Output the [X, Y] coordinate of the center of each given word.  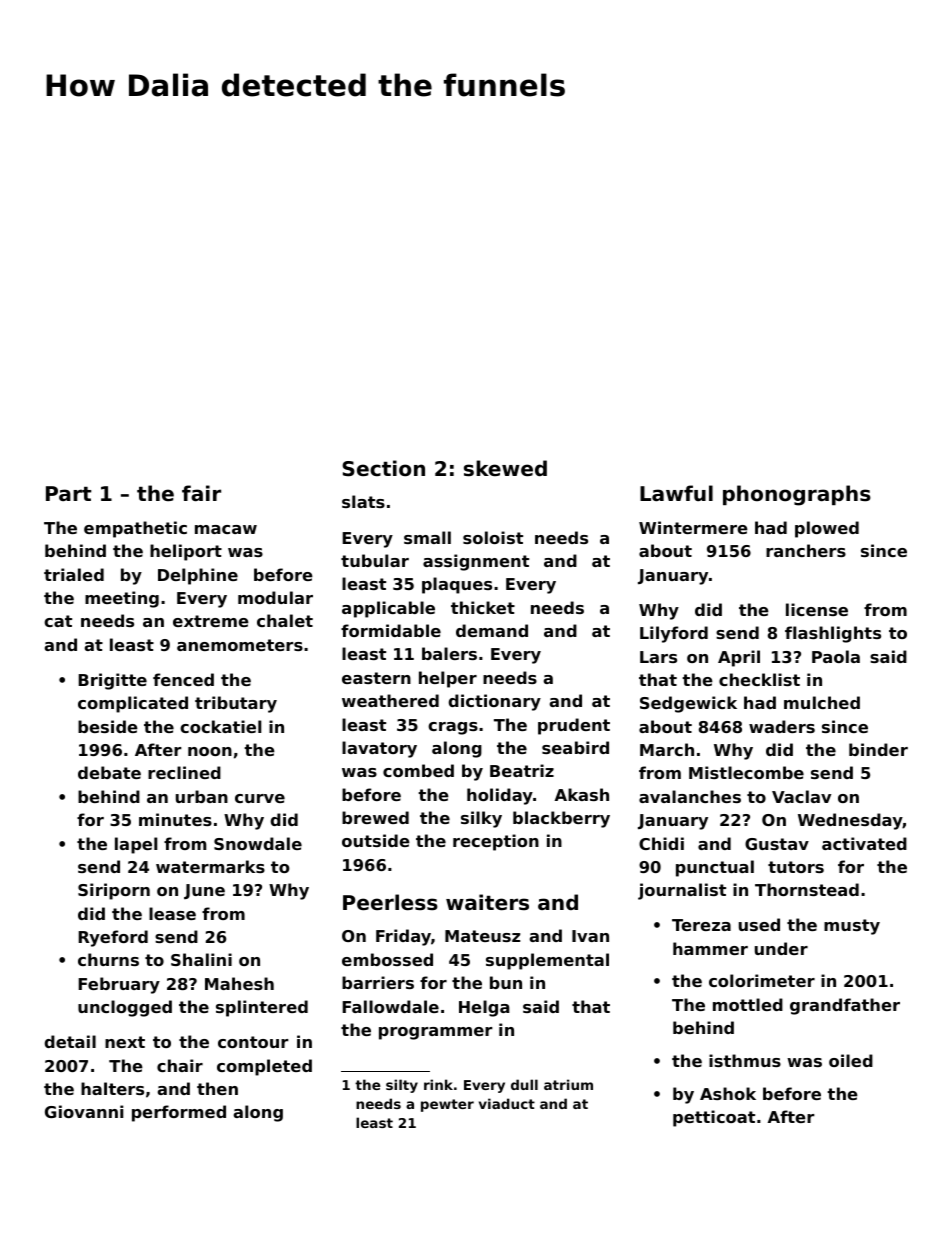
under [781, 948]
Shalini [201, 959]
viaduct [507, 1103]
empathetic [135, 529]
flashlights [833, 634]
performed [179, 1113]
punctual [715, 868]
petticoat [714, 1118]
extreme [211, 621]
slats [363, 501]
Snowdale [258, 843]
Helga [484, 1008]
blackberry [561, 819]
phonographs [797, 495]
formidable [391, 630]
